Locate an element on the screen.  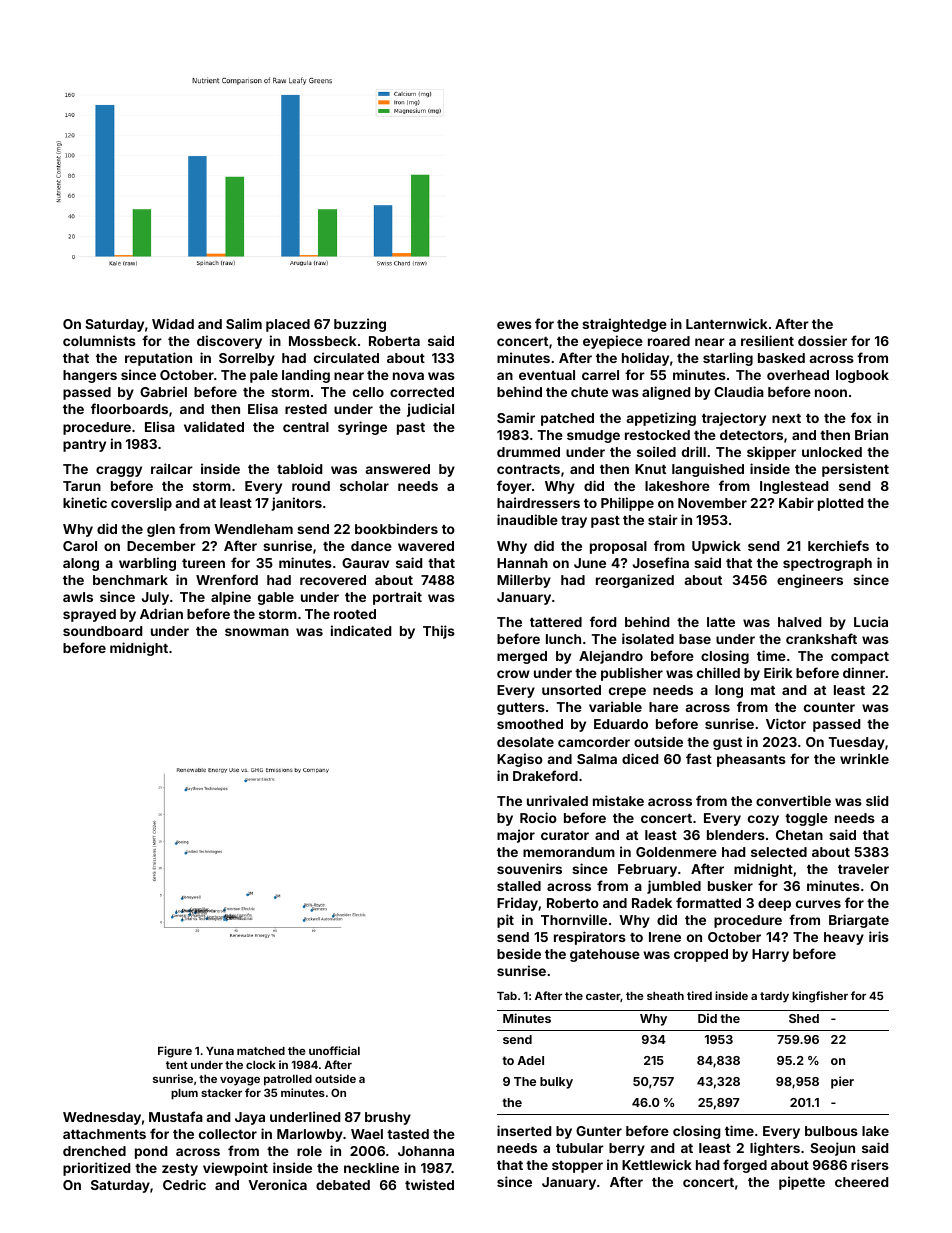
prioritized is located at coordinates (96, 1169).
